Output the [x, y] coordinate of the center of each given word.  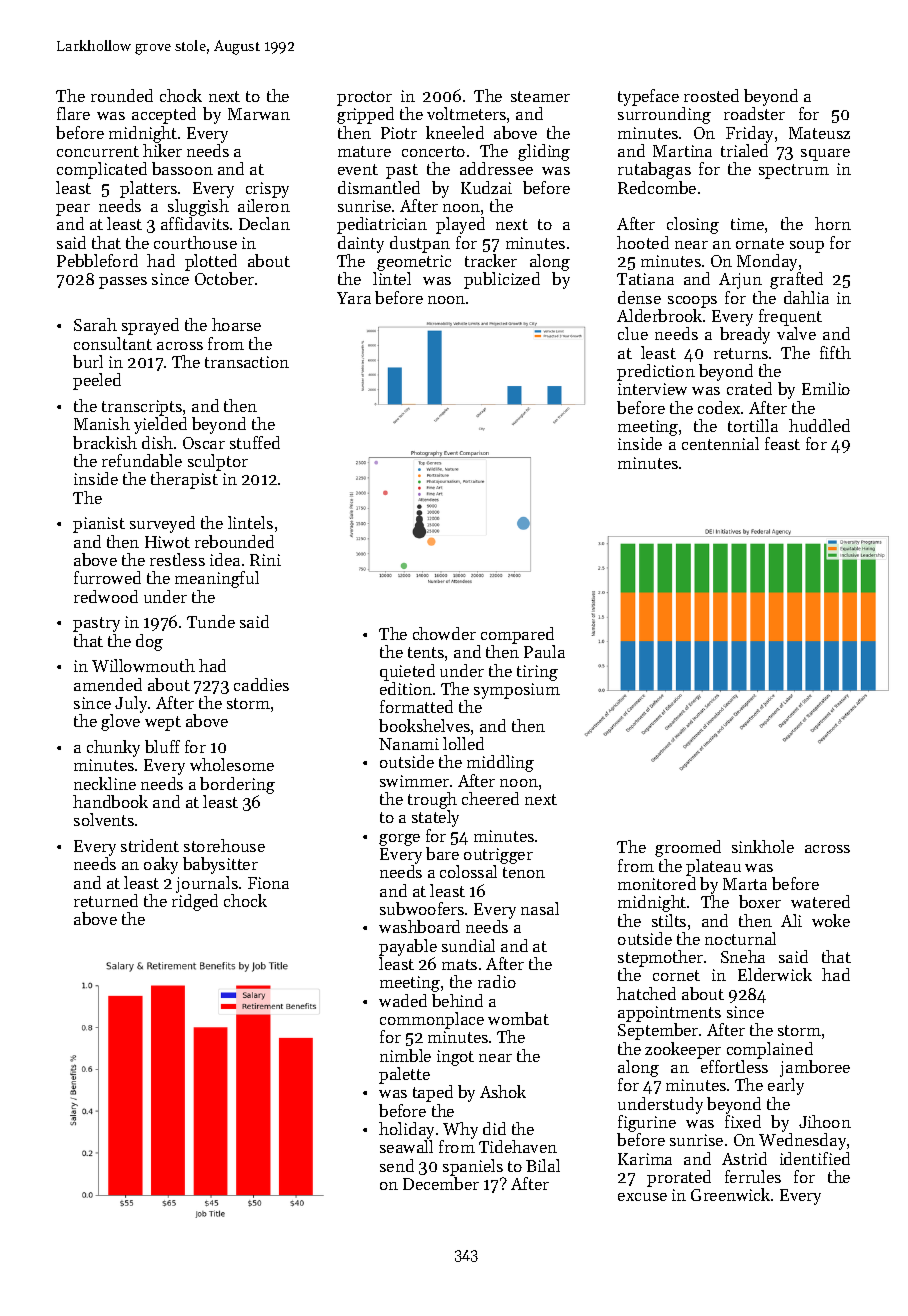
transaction [247, 362]
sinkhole [763, 846]
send [397, 1165]
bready [745, 335]
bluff [162, 746]
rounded [122, 95]
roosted [711, 95]
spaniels [473, 1167]
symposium [517, 691]
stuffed [255, 442]
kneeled [455, 132]
